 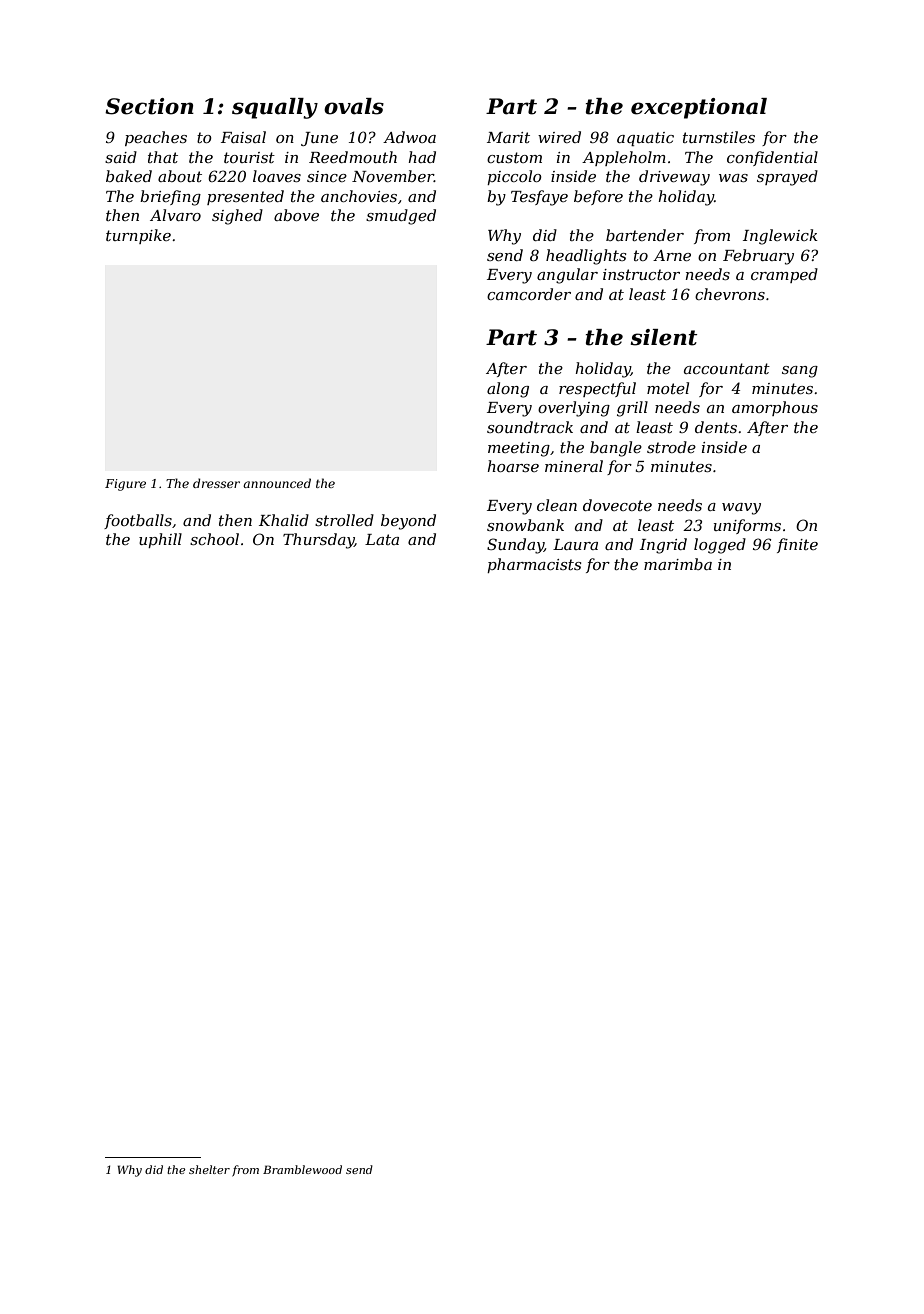 What do you see at coordinates (678, 564) in the screenshot?
I see `marimba` at bounding box center [678, 564].
